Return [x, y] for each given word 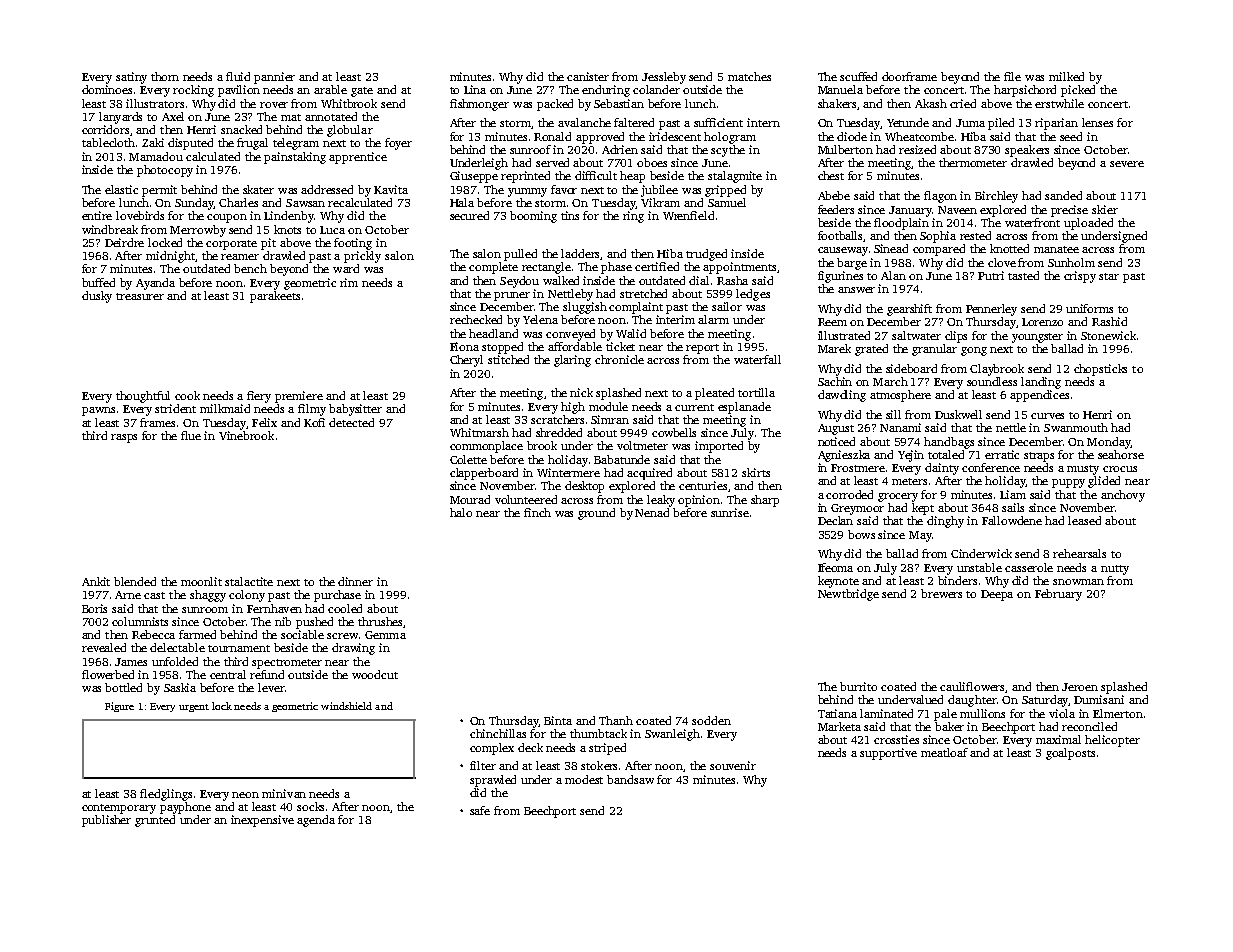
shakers [837, 103]
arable [330, 89]
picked [1078, 91]
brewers [941, 593]
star [1109, 276]
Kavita [391, 189]
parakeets [275, 297]
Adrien [620, 149]
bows [861, 534]
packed [555, 105]
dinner [355, 581]
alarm [713, 319]
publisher [106, 821]
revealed [104, 647]
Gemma [385, 635]
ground [596, 514]
